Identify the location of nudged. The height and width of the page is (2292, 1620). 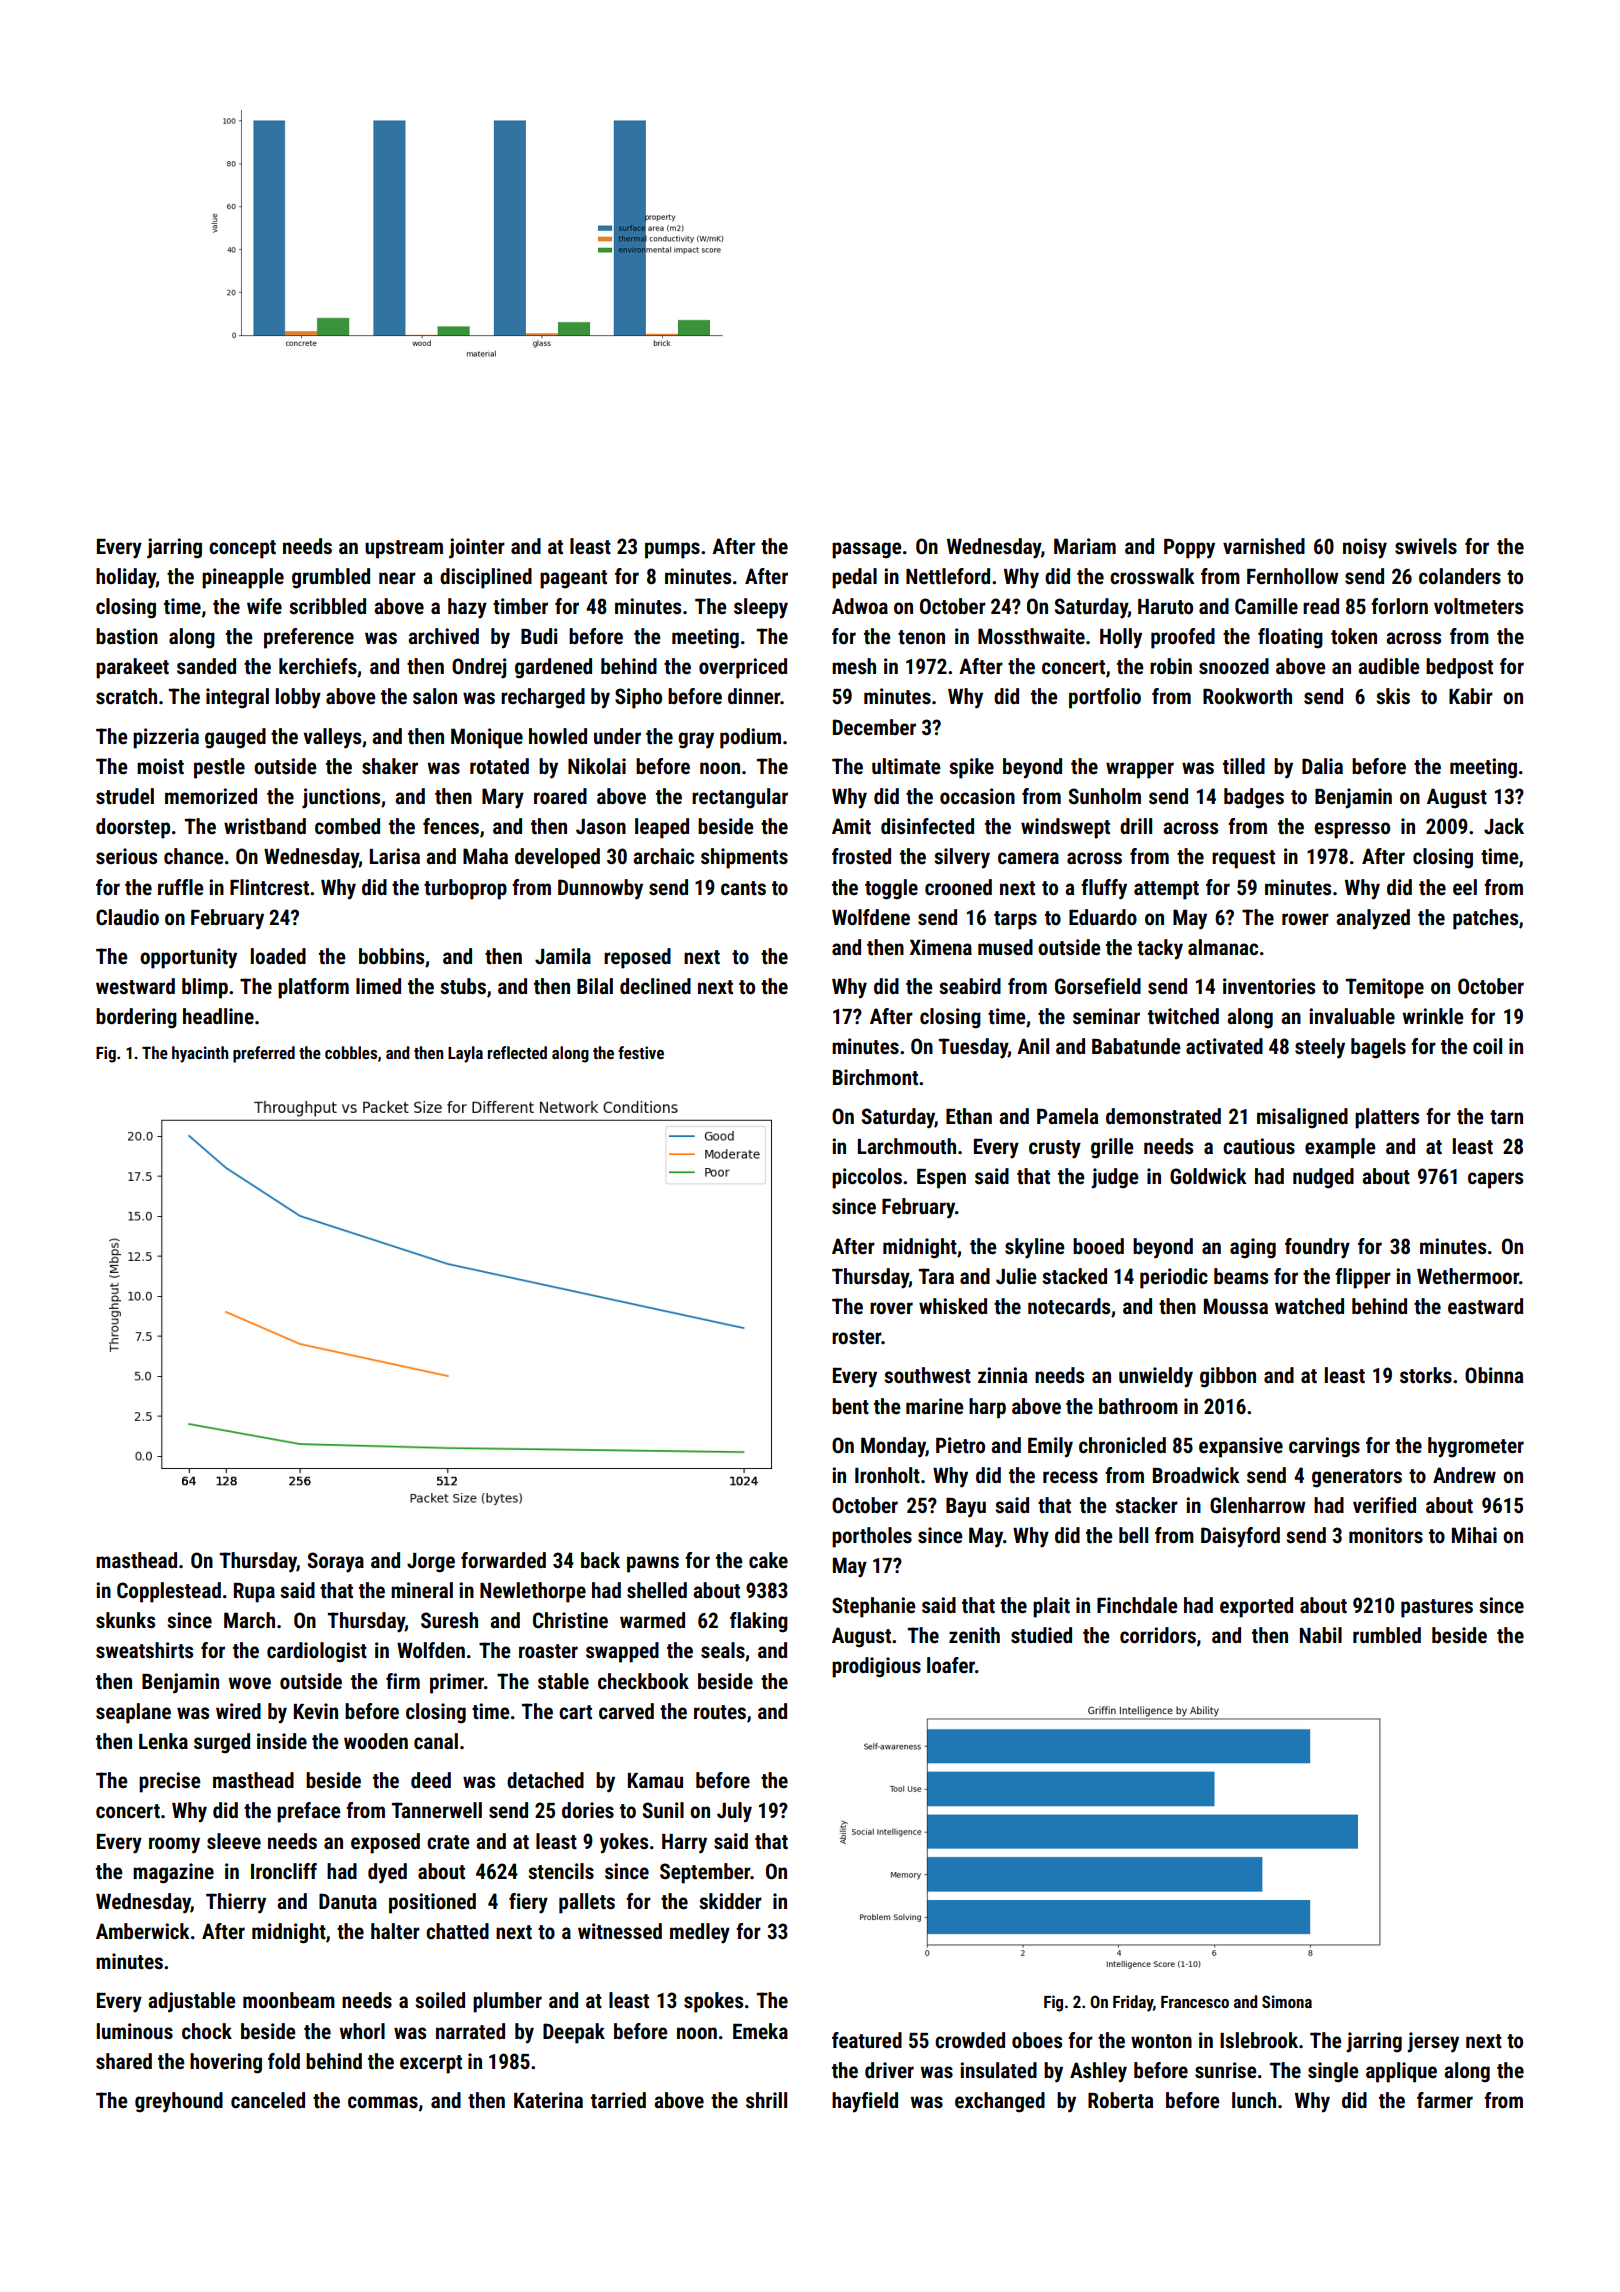
(1323, 1178).
